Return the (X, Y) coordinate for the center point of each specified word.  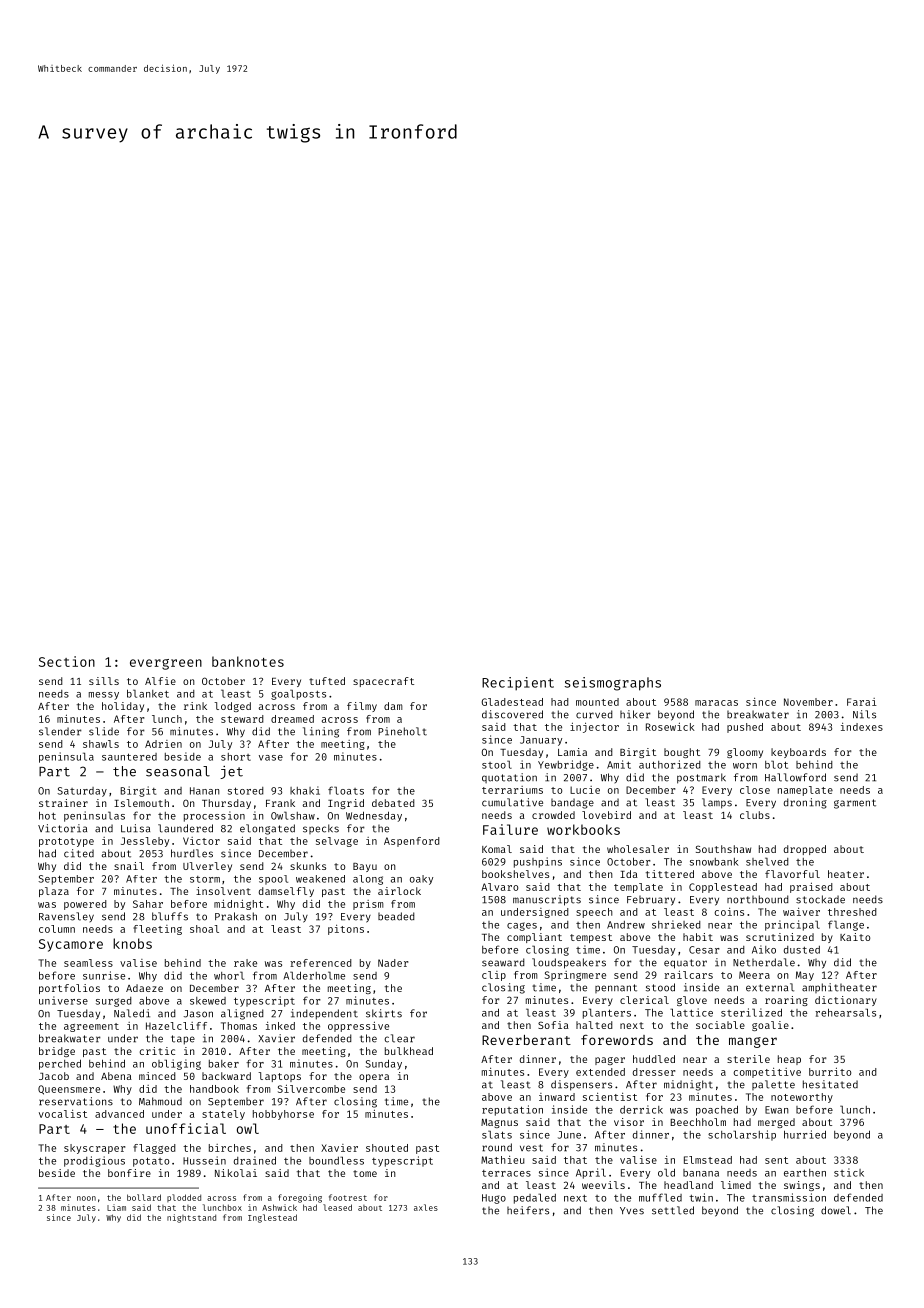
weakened (320, 879)
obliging (176, 1064)
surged (114, 1002)
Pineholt (402, 731)
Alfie (160, 681)
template (638, 888)
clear (399, 1038)
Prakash (236, 916)
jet (231, 772)
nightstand (191, 1218)
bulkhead (409, 1051)
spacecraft (383, 682)
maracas (716, 703)
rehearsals (845, 1012)
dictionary (846, 1001)
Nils (864, 714)
